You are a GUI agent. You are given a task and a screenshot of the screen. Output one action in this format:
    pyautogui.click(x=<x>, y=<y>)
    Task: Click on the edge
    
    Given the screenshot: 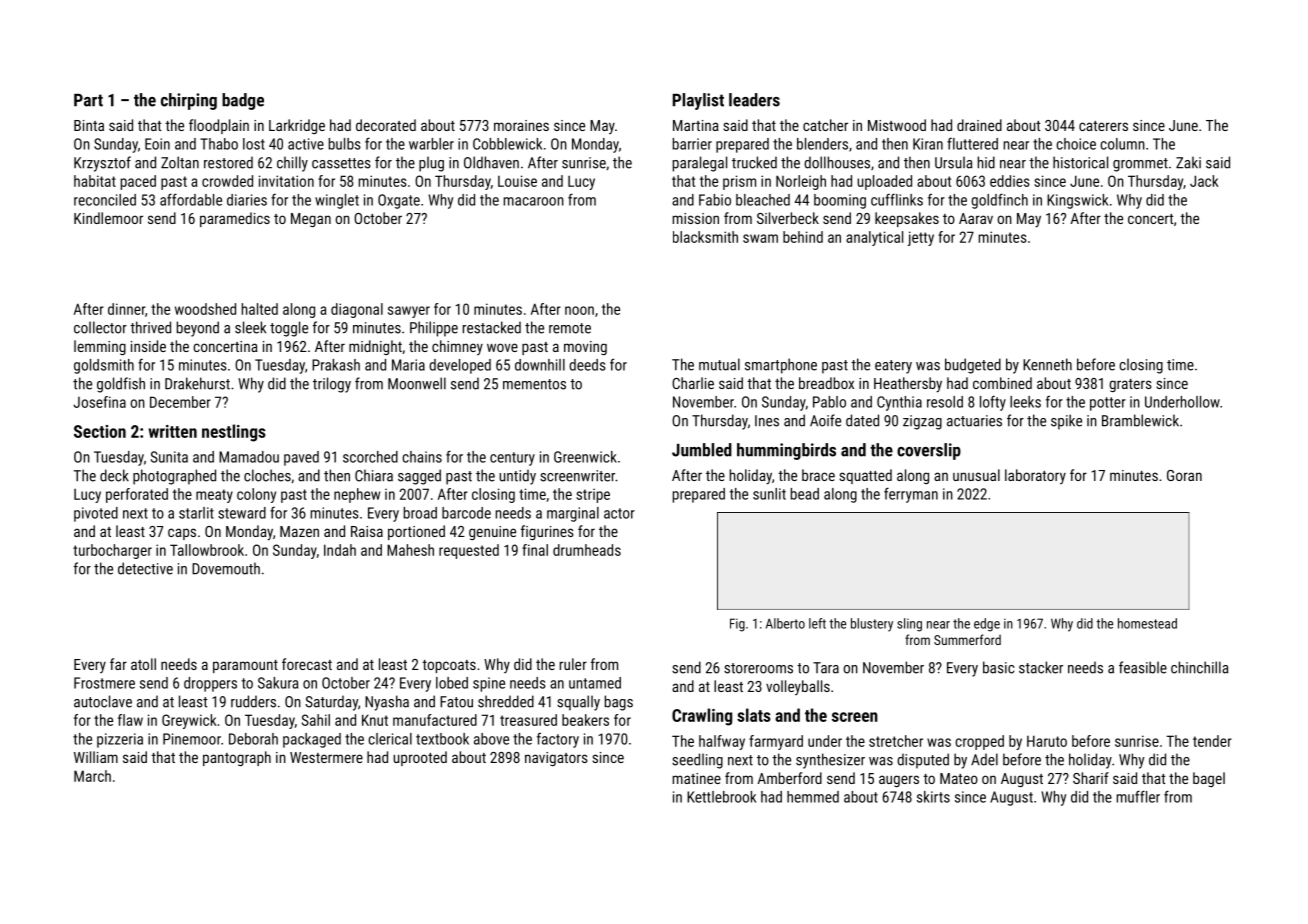 What is the action you would take?
    pyautogui.click(x=987, y=625)
